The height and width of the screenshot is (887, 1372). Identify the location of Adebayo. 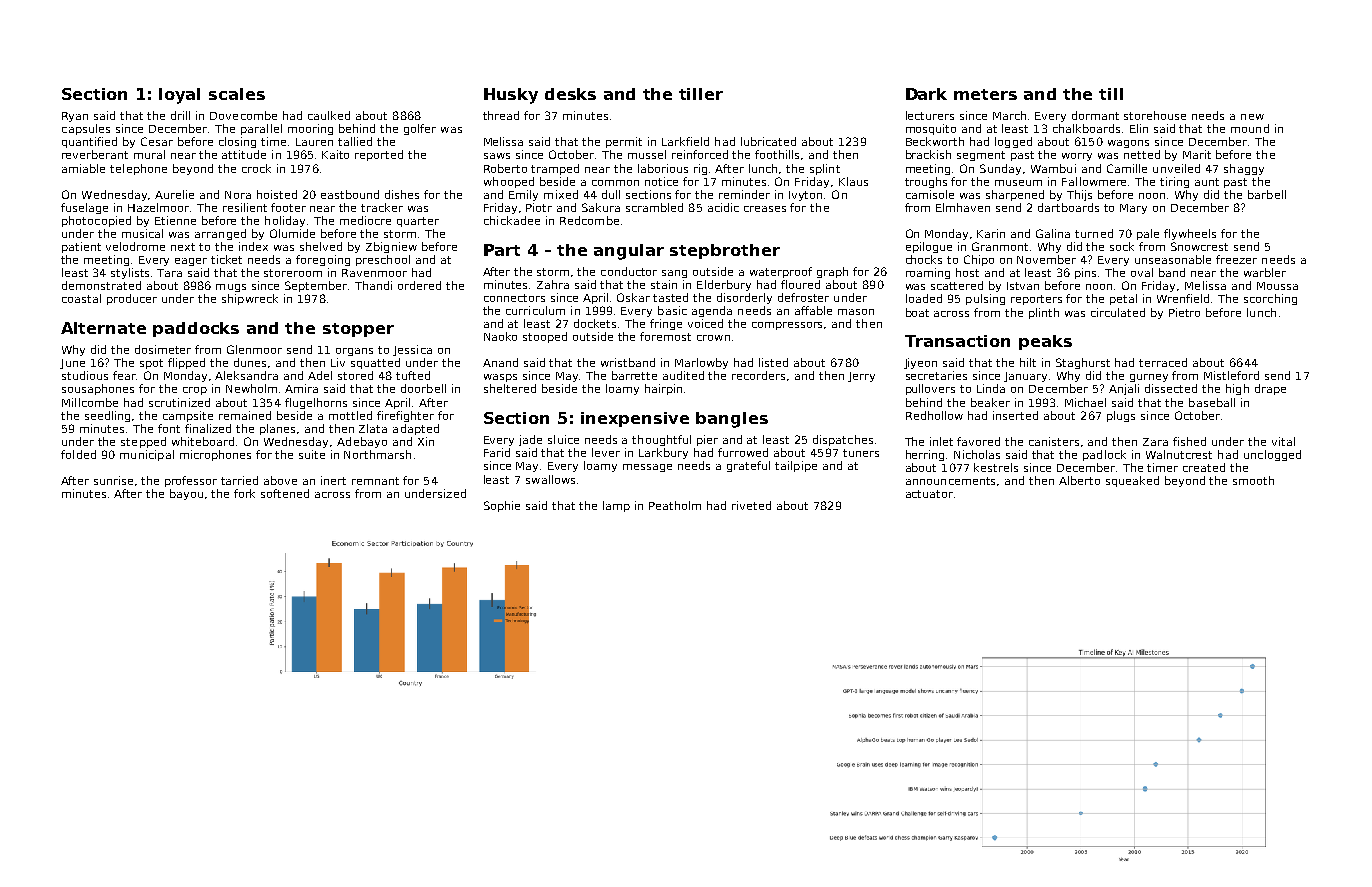
(362, 442).
